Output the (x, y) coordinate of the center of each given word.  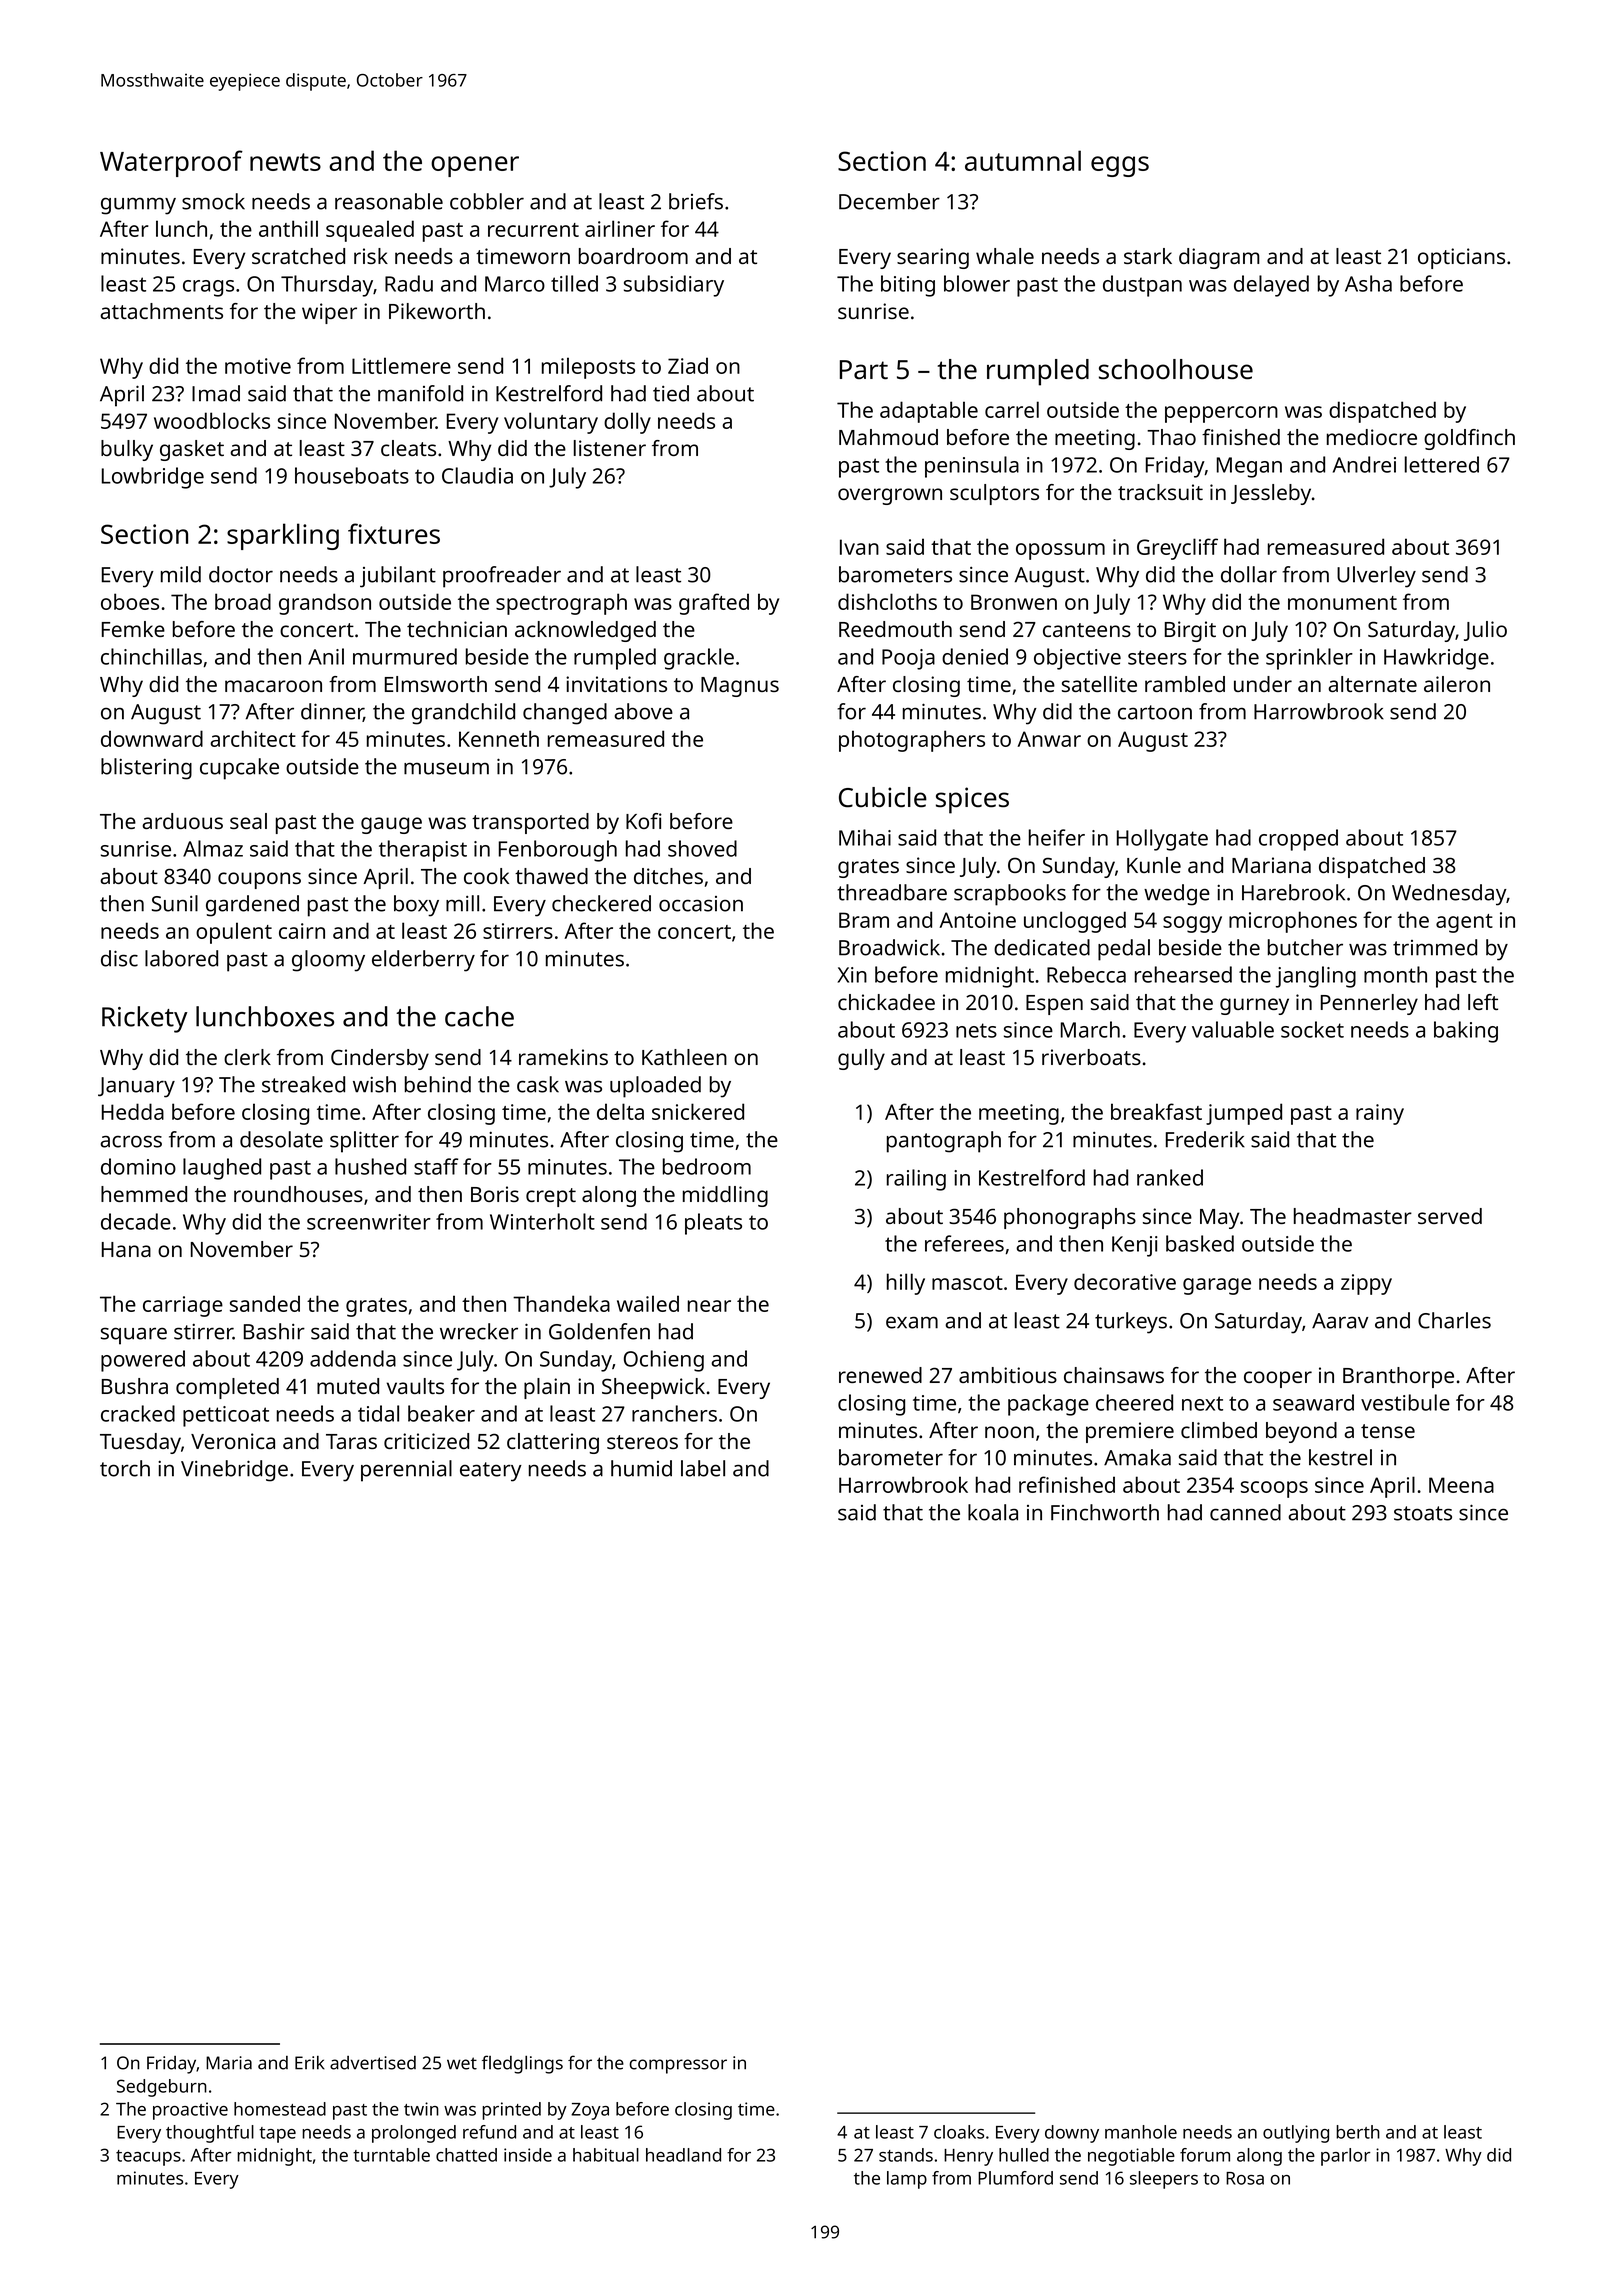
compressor (678, 2066)
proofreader (502, 577)
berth (1358, 2132)
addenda (353, 1358)
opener (475, 166)
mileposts (588, 368)
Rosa (1245, 2178)
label (703, 1468)
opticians (1461, 258)
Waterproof (171, 163)
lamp (907, 2180)
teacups (148, 2158)
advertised (373, 2063)
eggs (1120, 166)
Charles (1454, 1320)
